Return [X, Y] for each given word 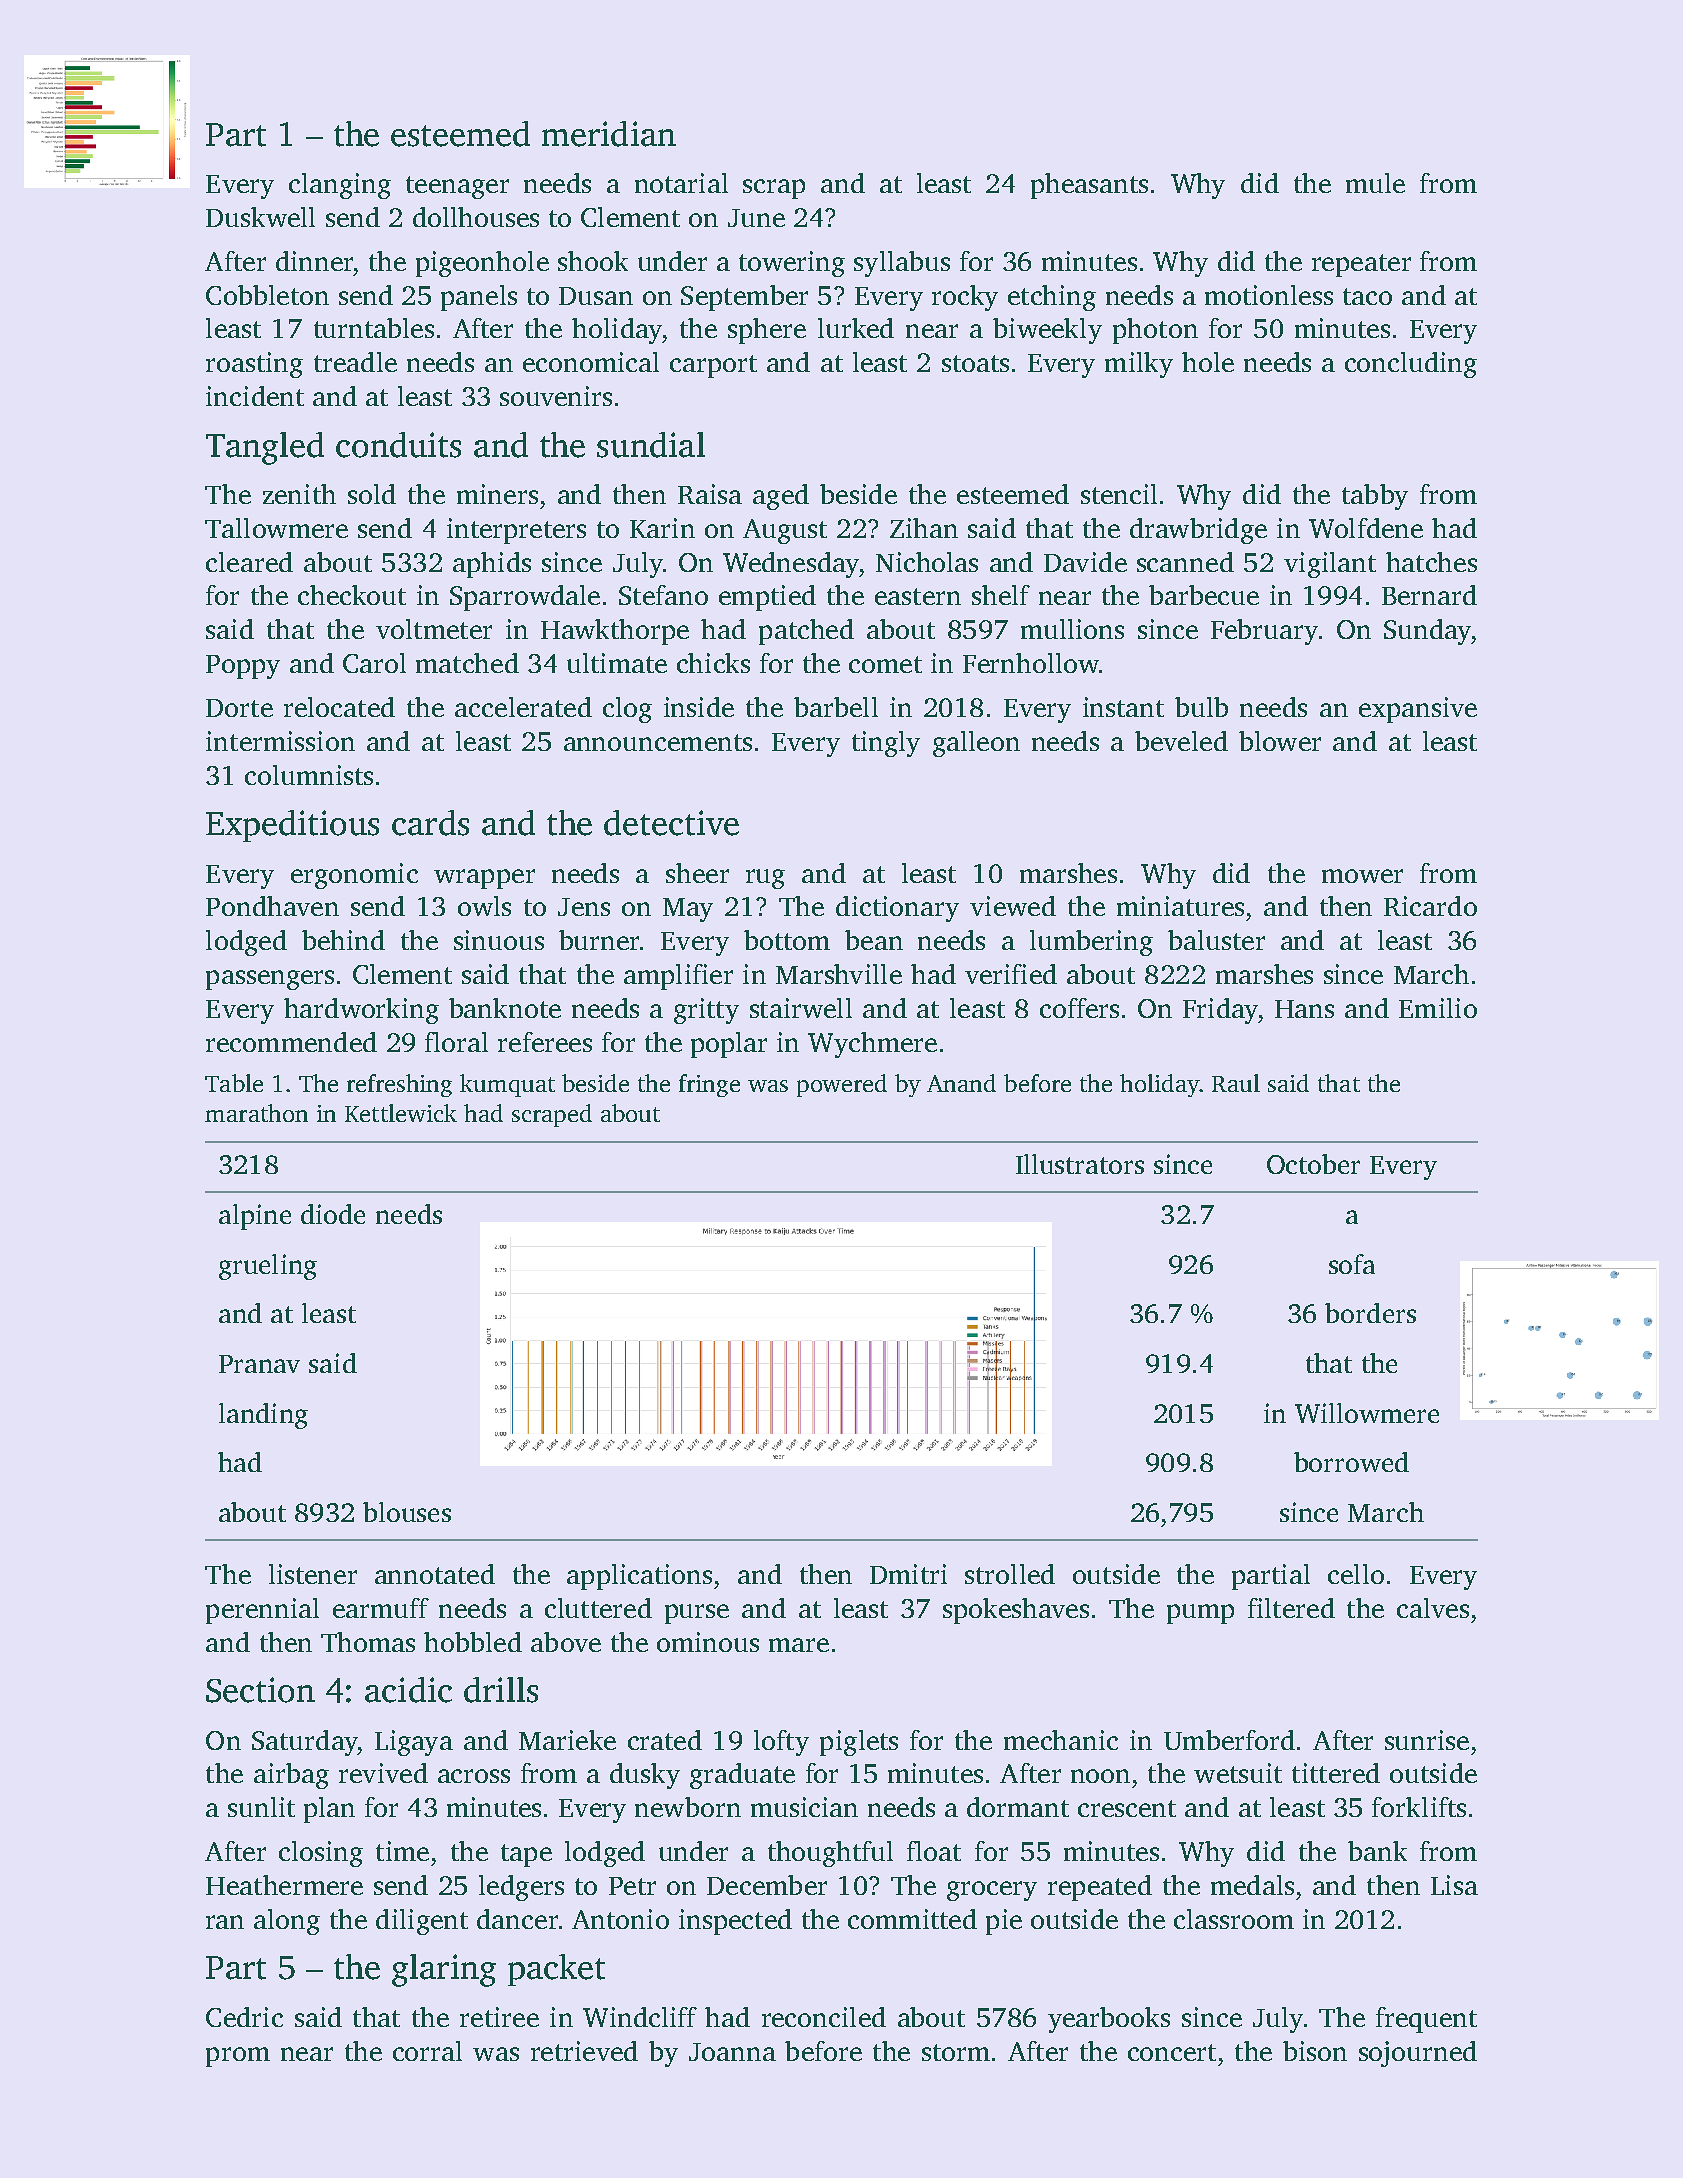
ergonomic [354, 876]
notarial [681, 183]
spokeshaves [1016, 1611]
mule [1375, 183]
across [474, 1776]
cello [1356, 1574]
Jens [584, 907]
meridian [609, 134]
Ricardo [1430, 906]
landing [263, 1416]
